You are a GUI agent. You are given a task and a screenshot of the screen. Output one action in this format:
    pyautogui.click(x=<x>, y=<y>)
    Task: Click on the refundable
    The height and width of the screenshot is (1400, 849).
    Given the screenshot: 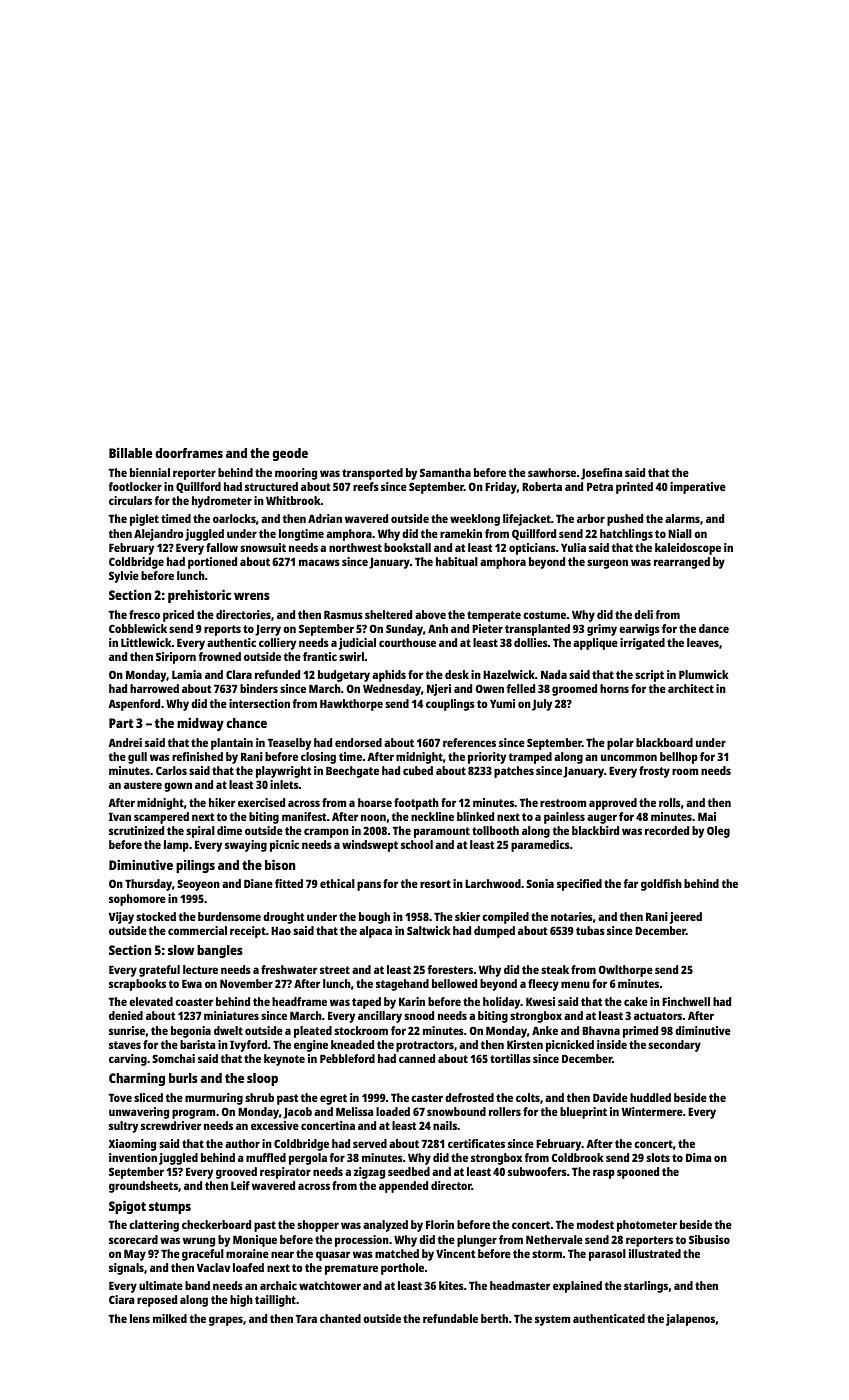 What is the action you would take?
    pyautogui.click(x=450, y=1318)
